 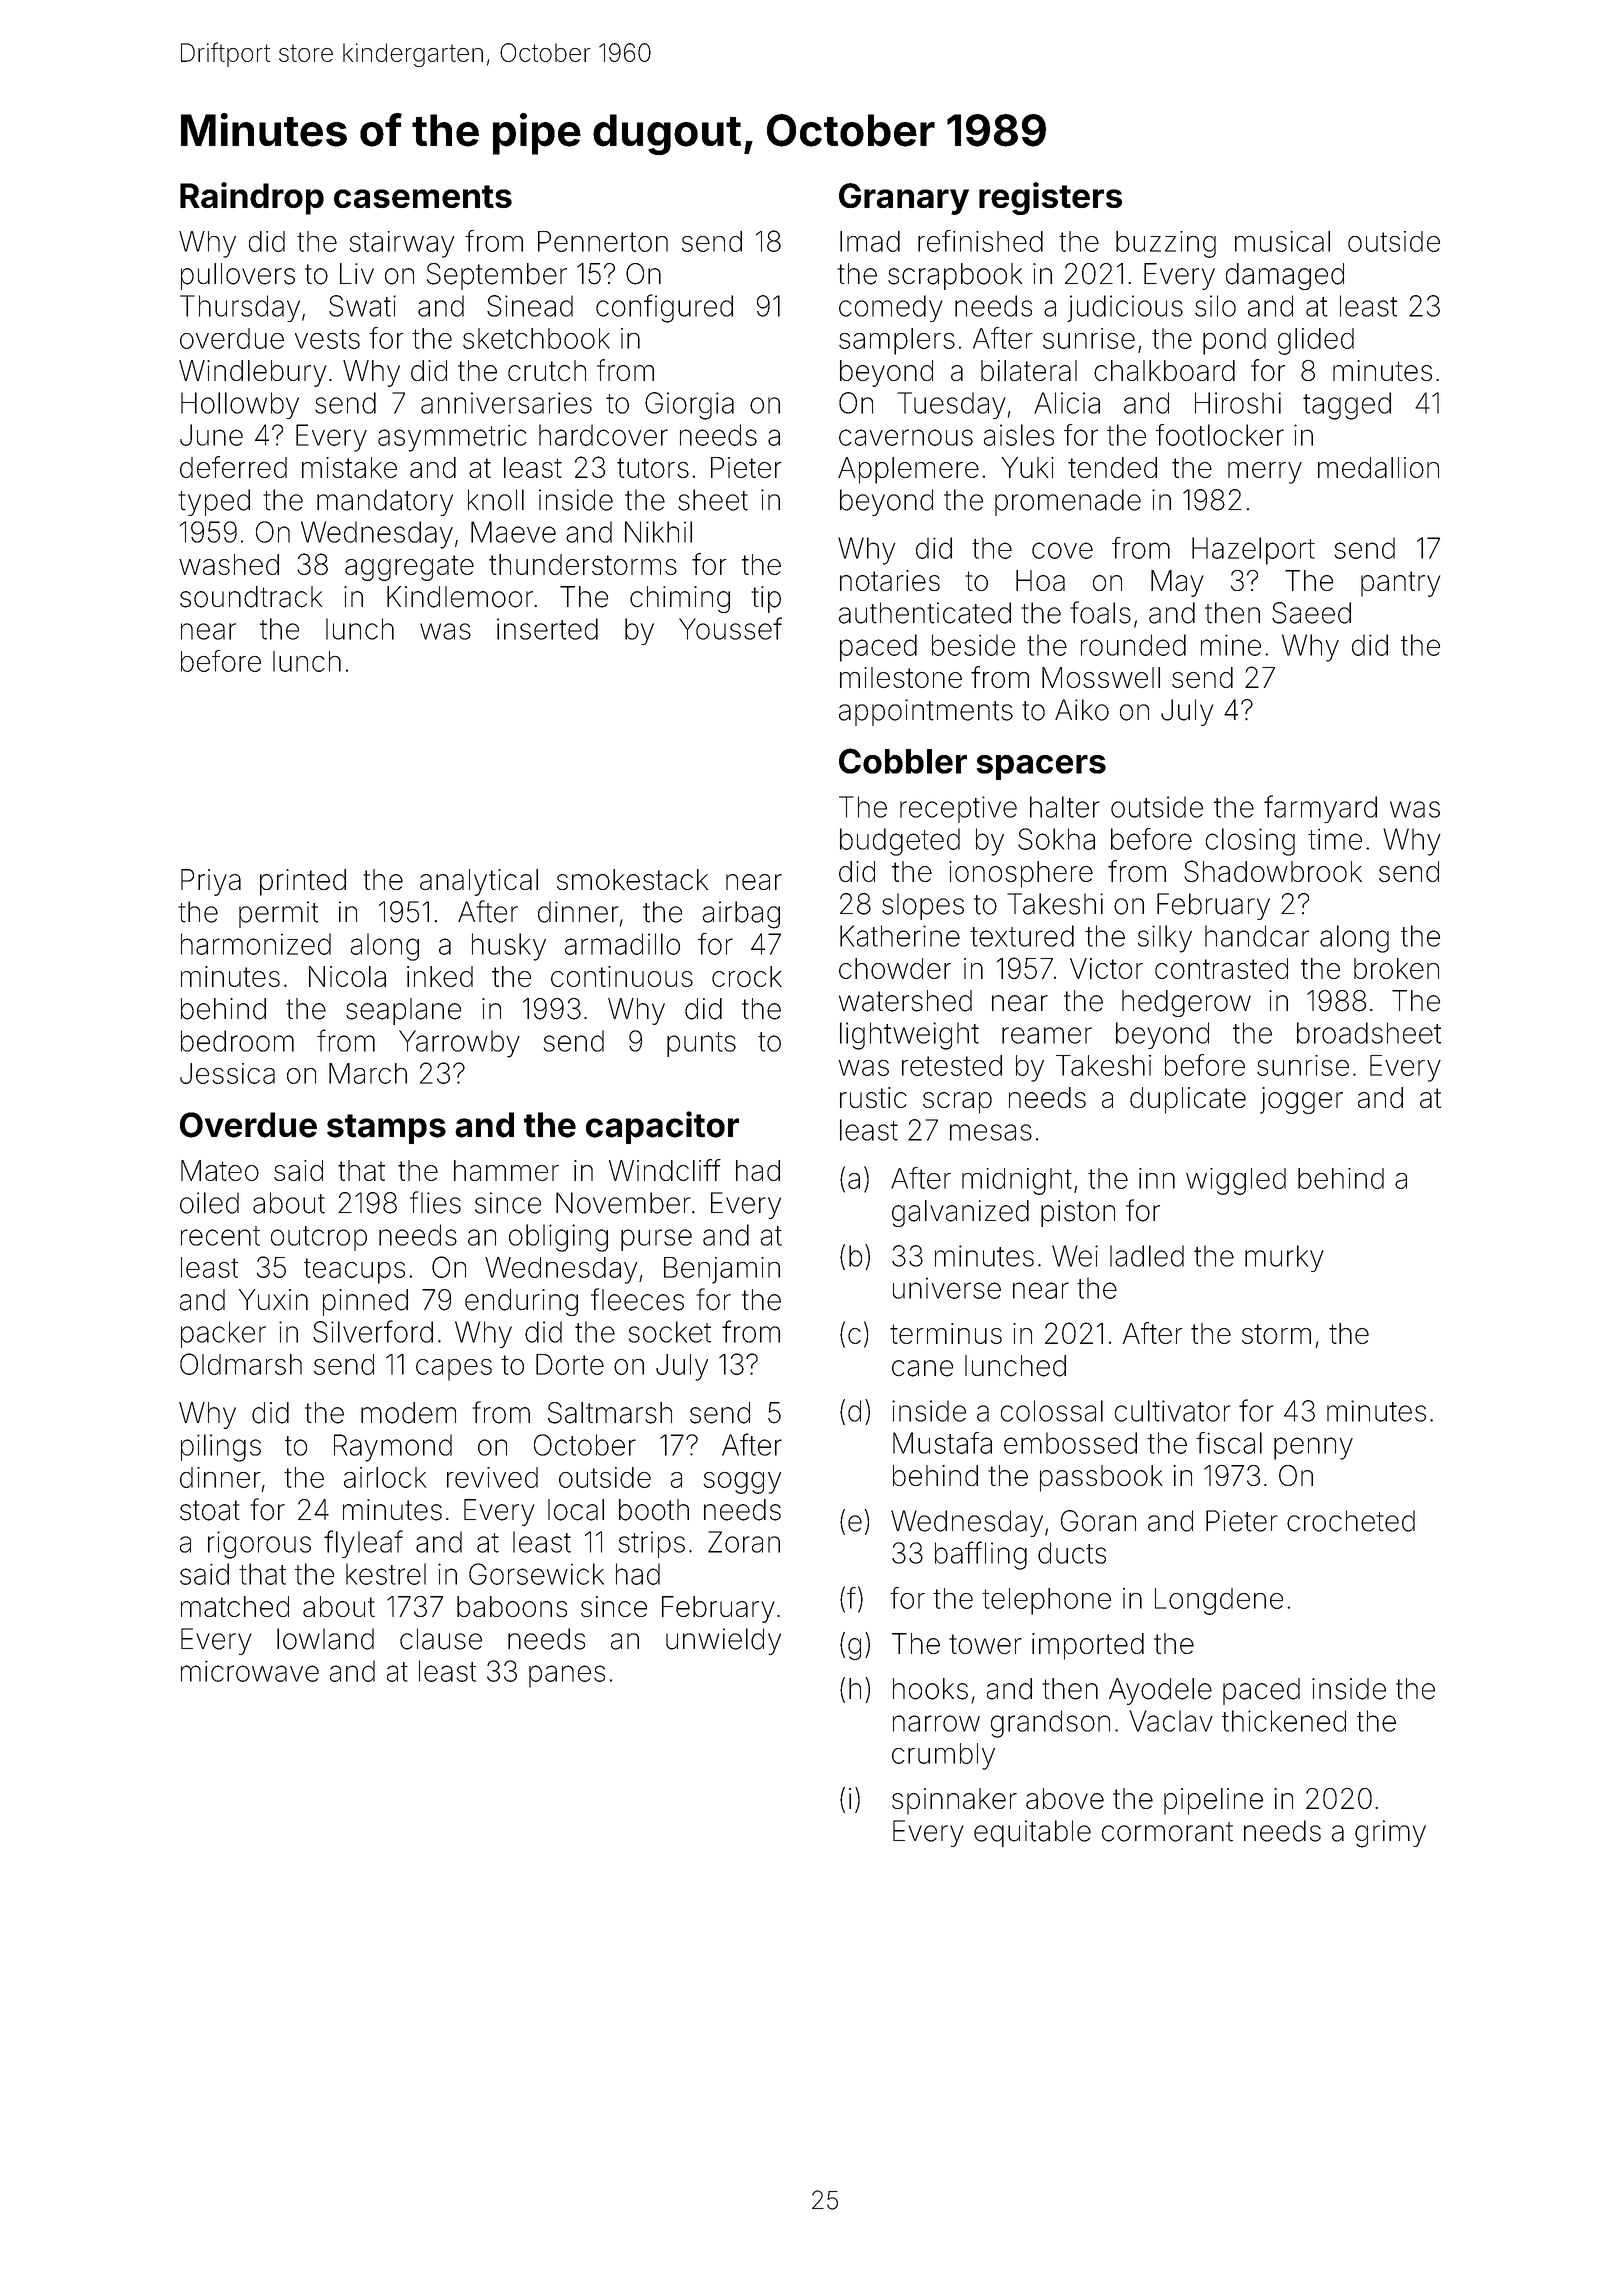 What do you see at coordinates (1396, 968) in the page?
I see `broken` at bounding box center [1396, 968].
